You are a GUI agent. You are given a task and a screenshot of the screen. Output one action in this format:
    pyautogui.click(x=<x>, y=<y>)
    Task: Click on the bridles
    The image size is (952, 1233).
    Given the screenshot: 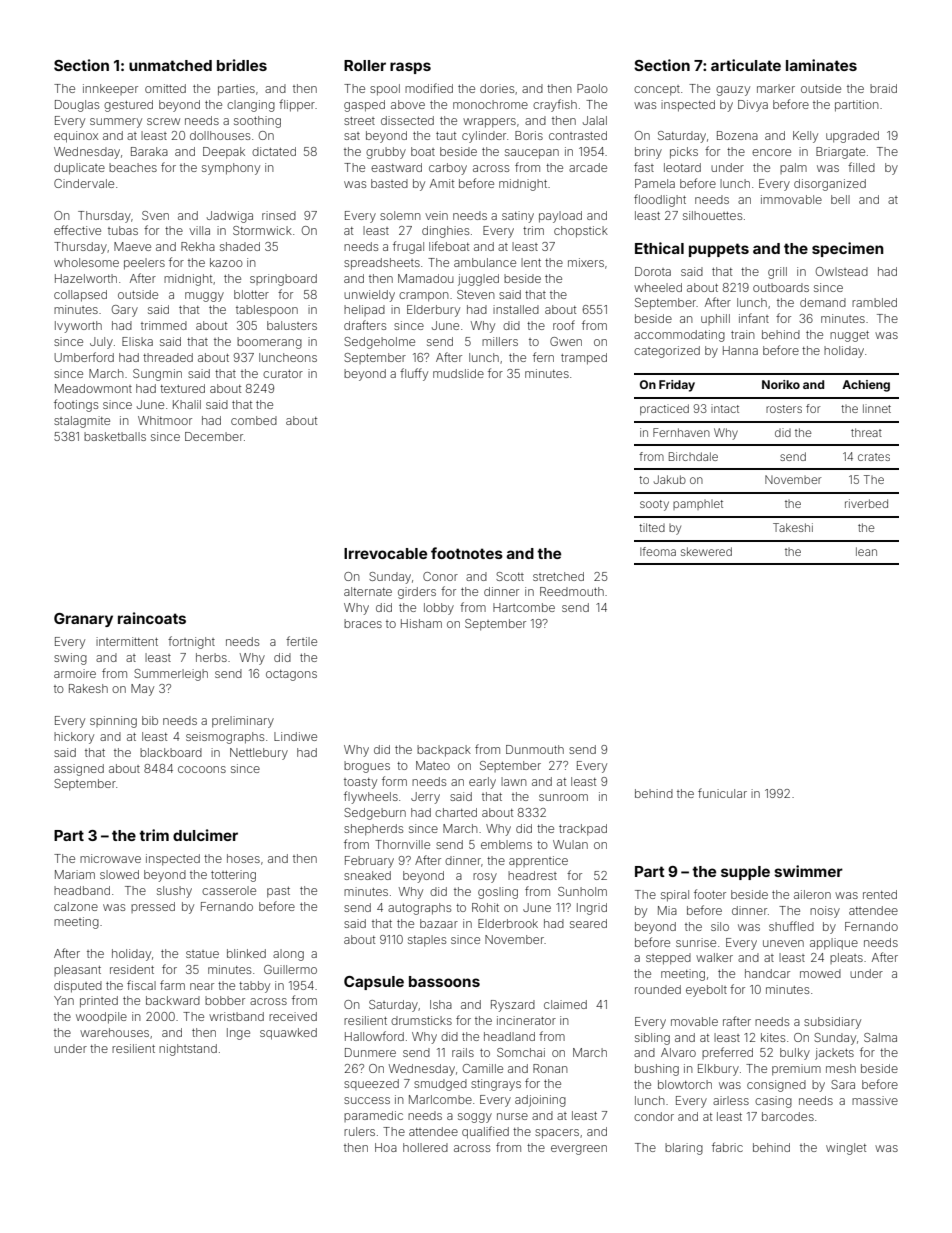 What is the action you would take?
    pyautogui.click(x=242, y=65)
